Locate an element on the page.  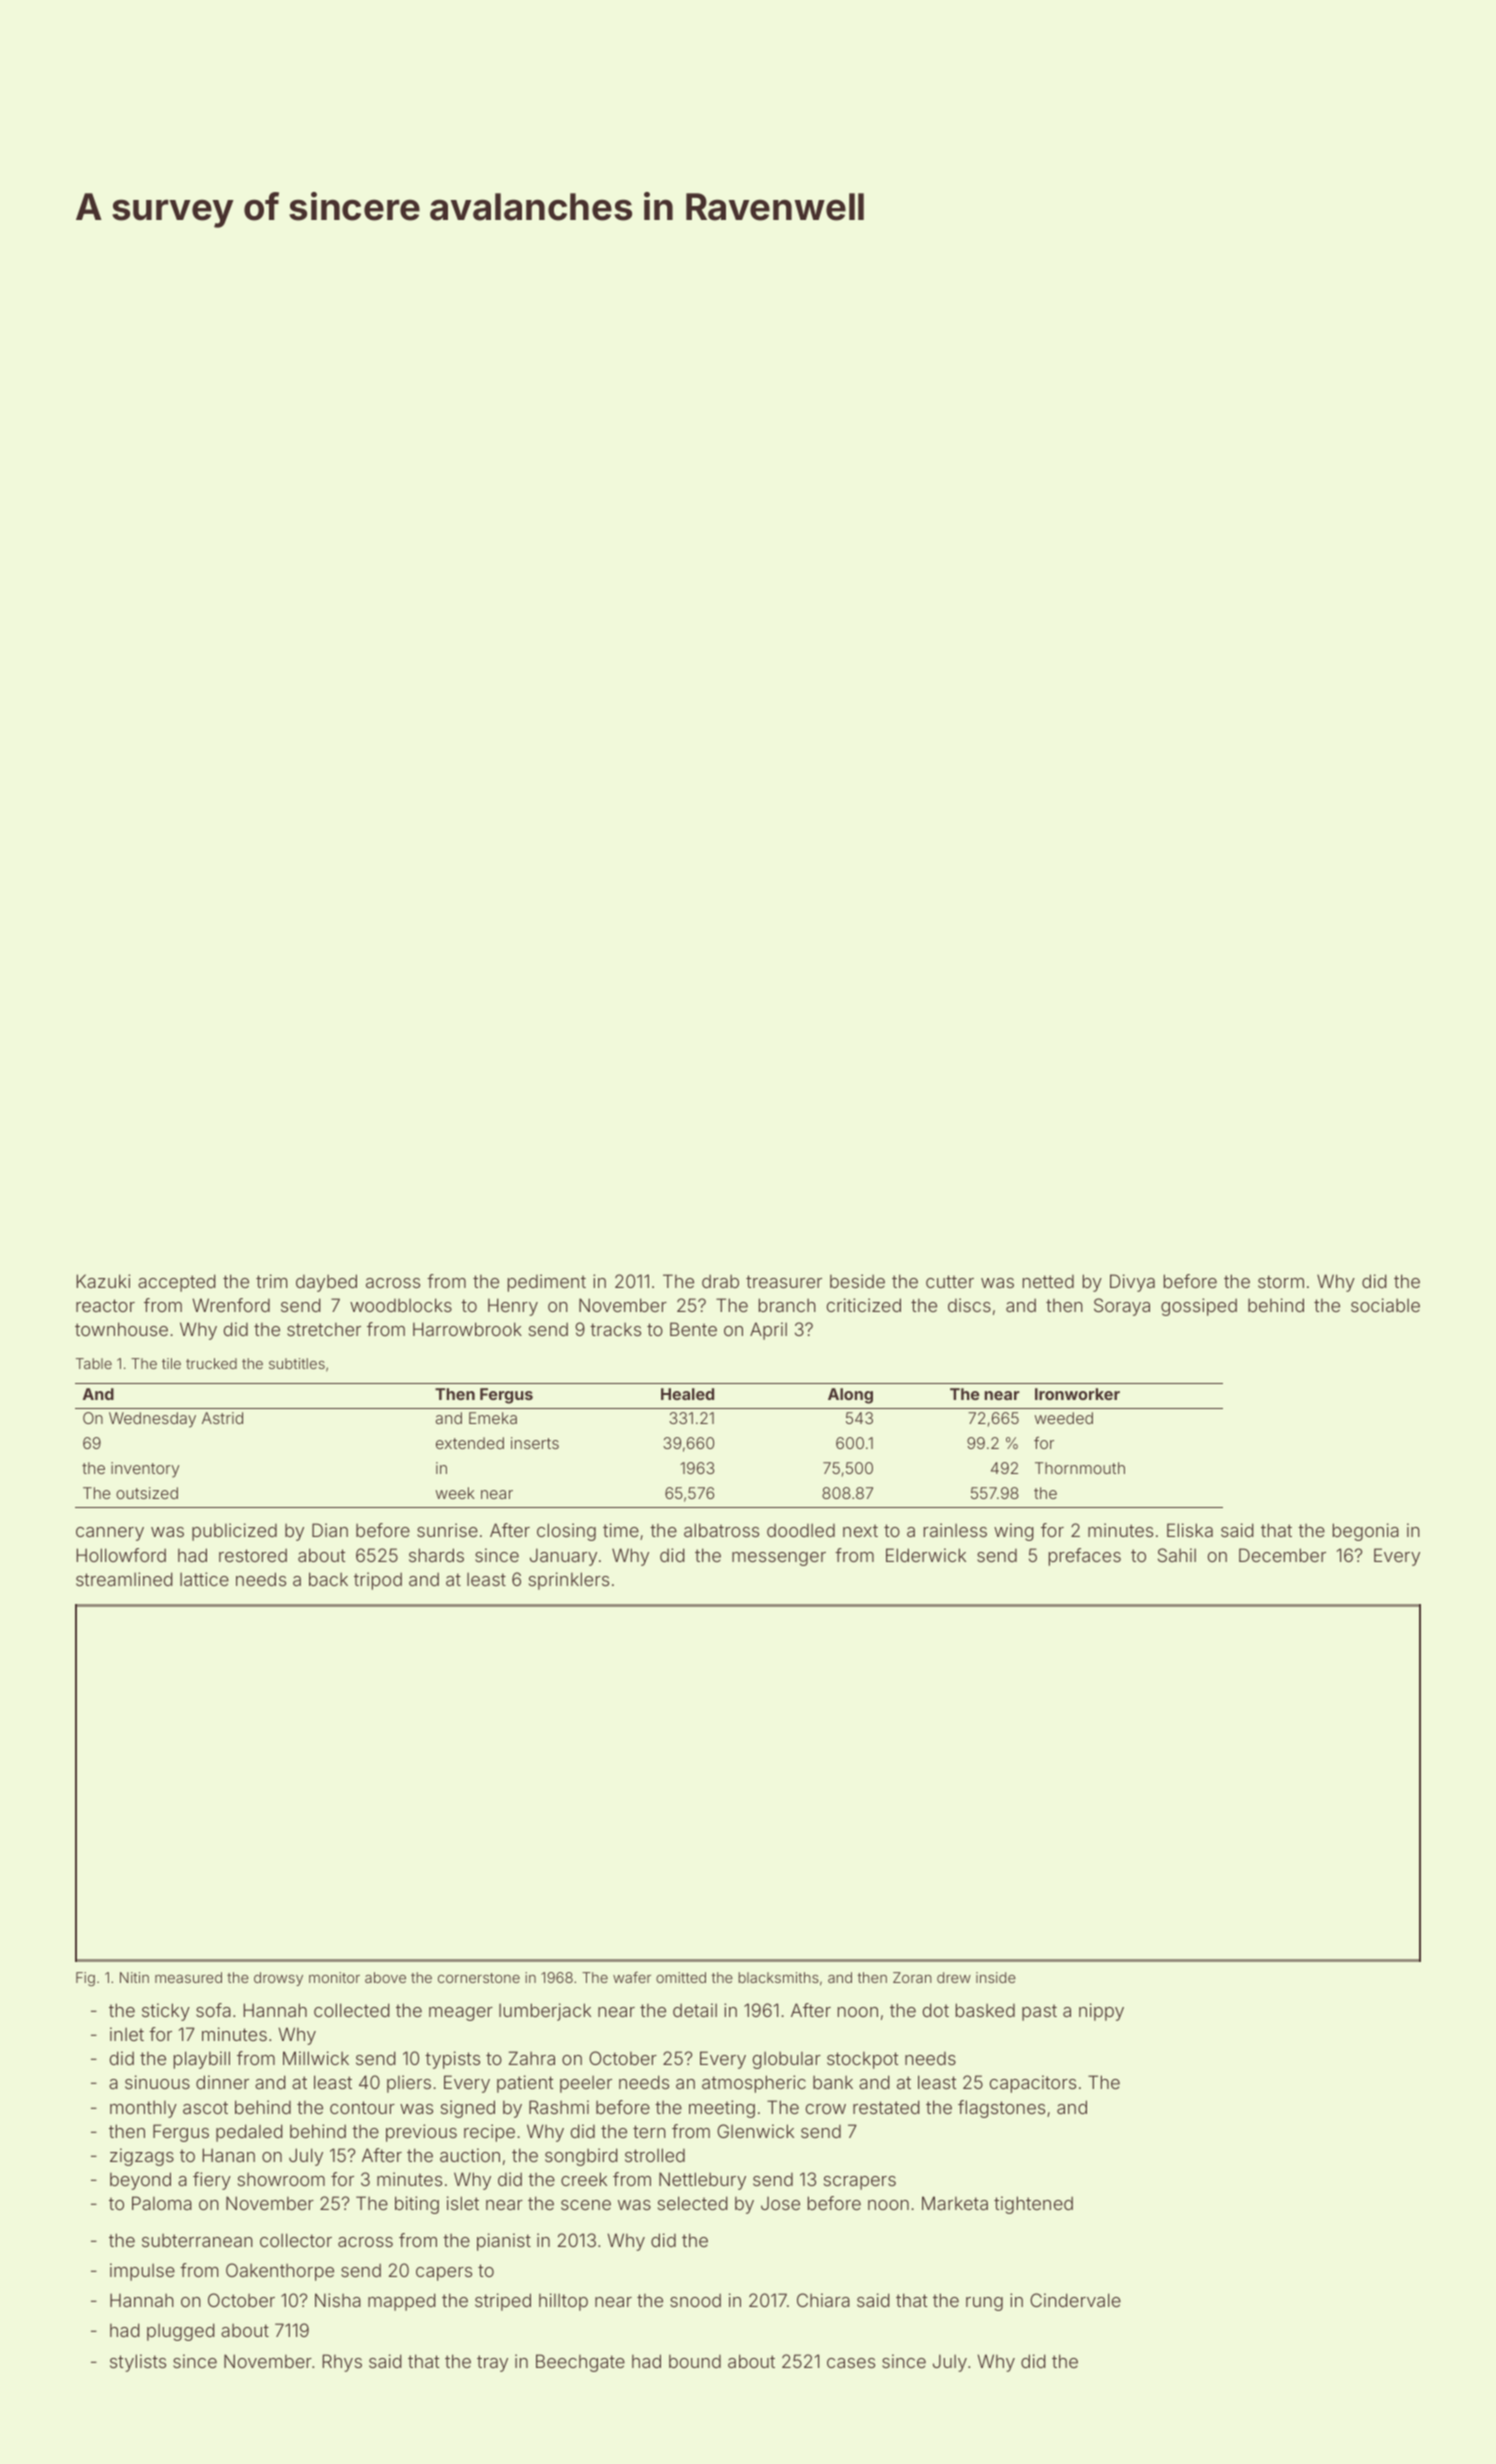
cutter is located at coordinates (950, 1281).
